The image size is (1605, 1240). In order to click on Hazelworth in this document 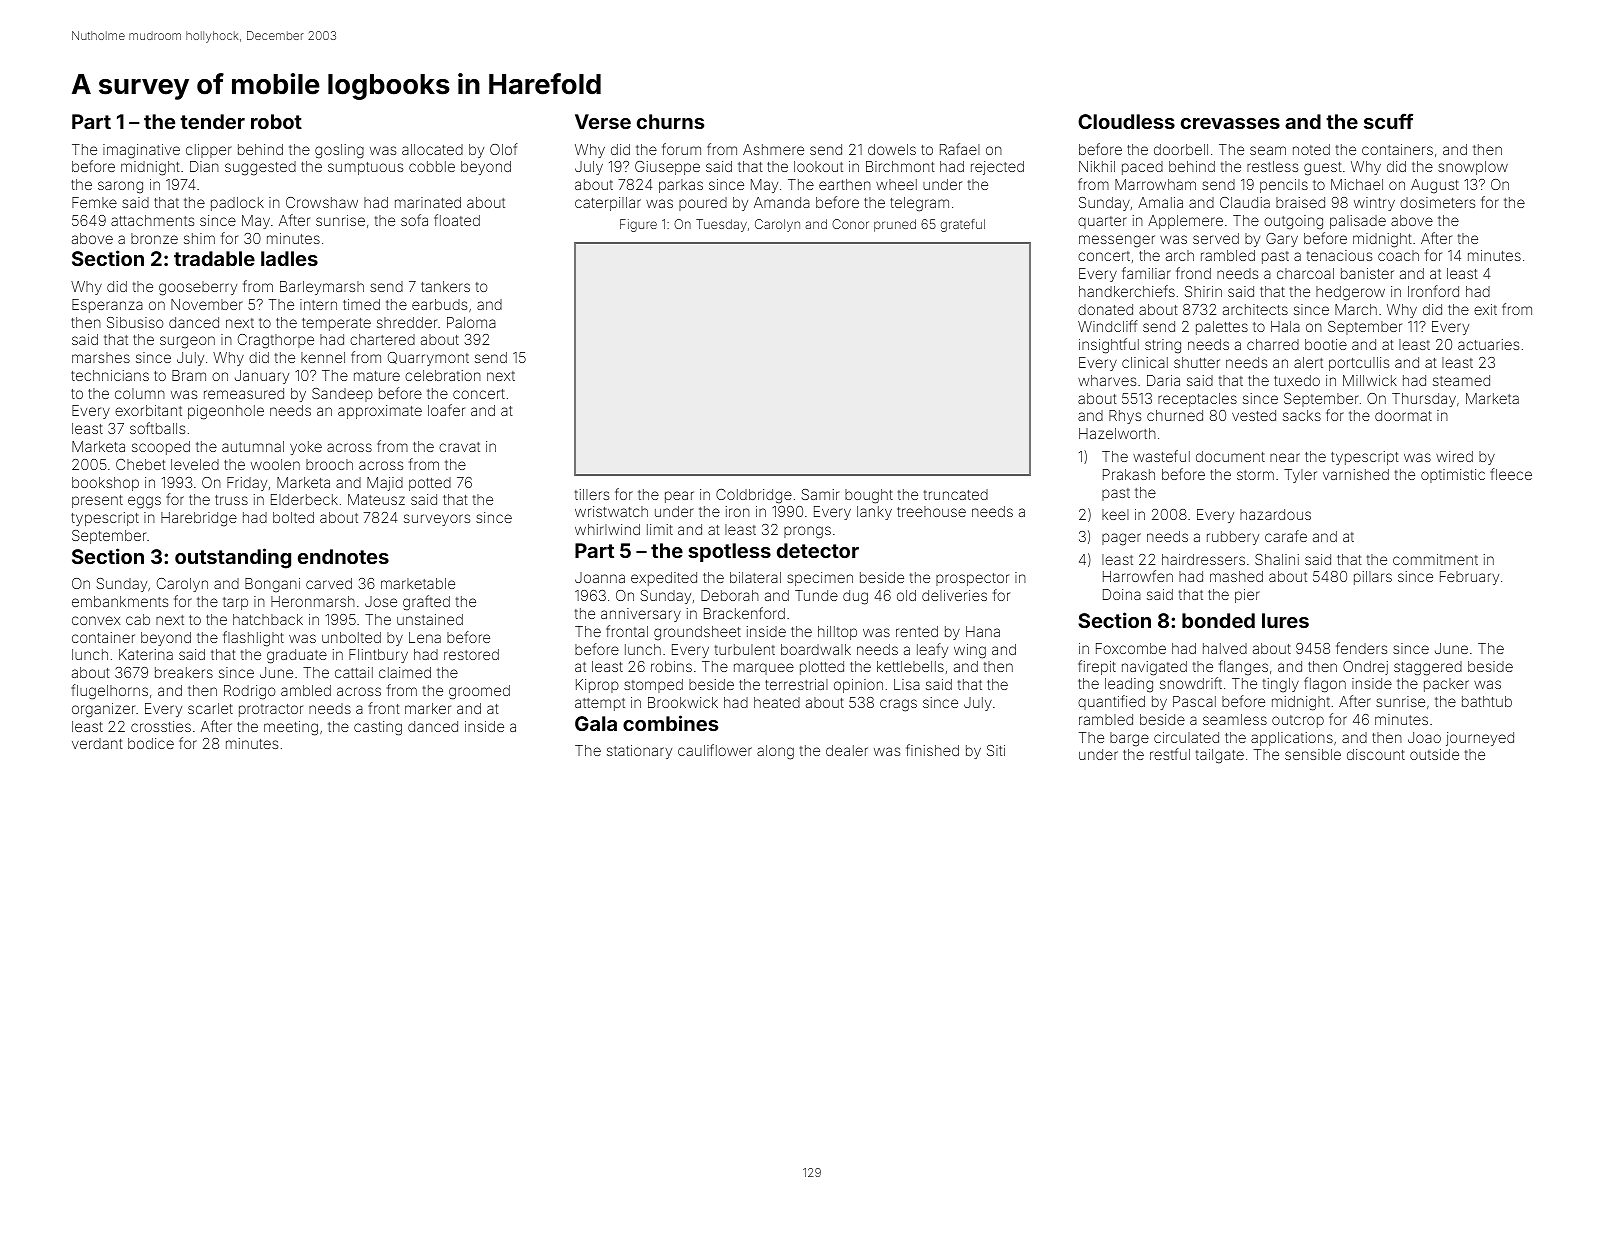, I will do `click(1117, 433)`.
